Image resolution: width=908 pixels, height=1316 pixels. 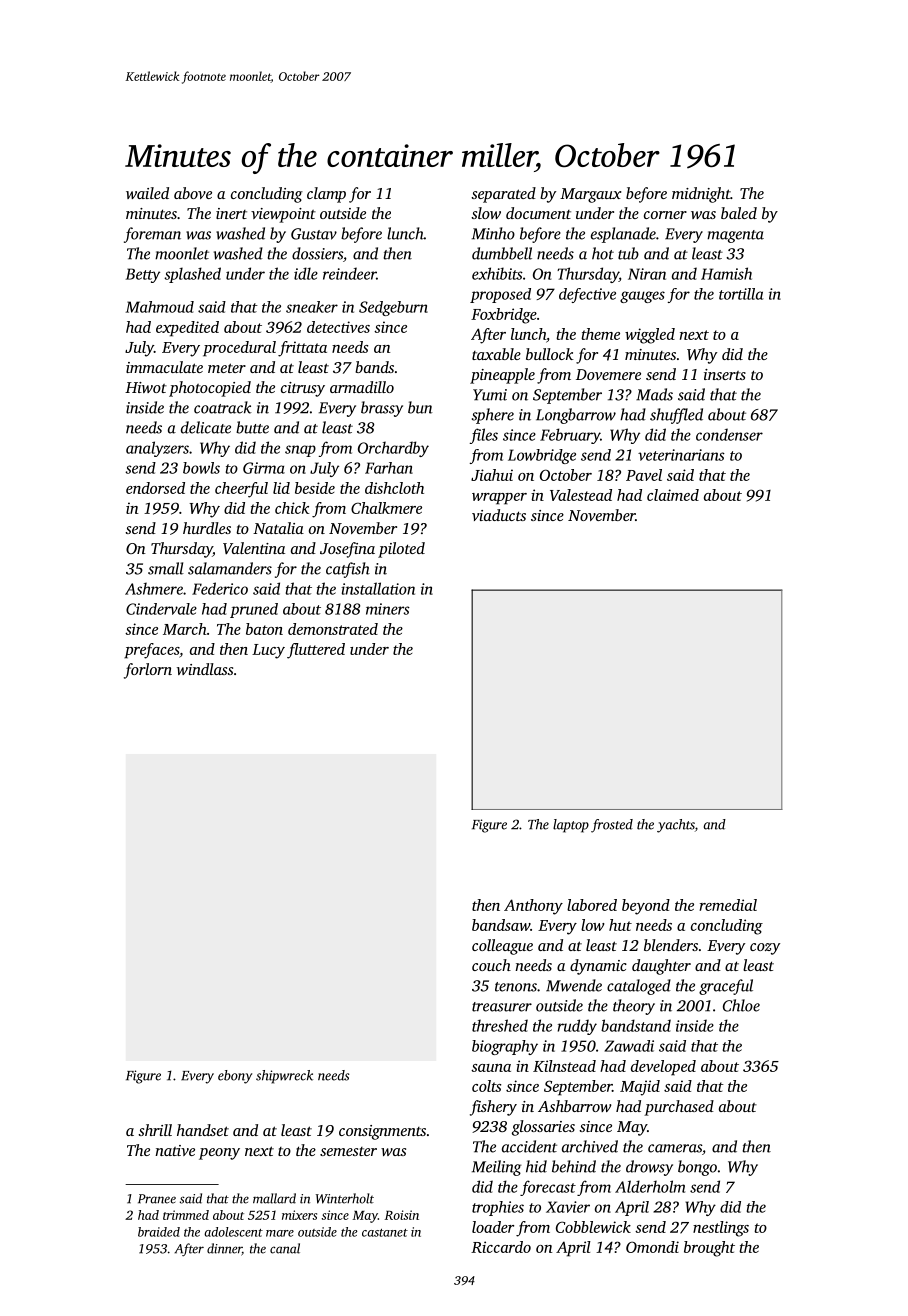 What do you see at coordinates (146, 387) in the document?
I see `Hiwot` at bounding box center [146, 387].
